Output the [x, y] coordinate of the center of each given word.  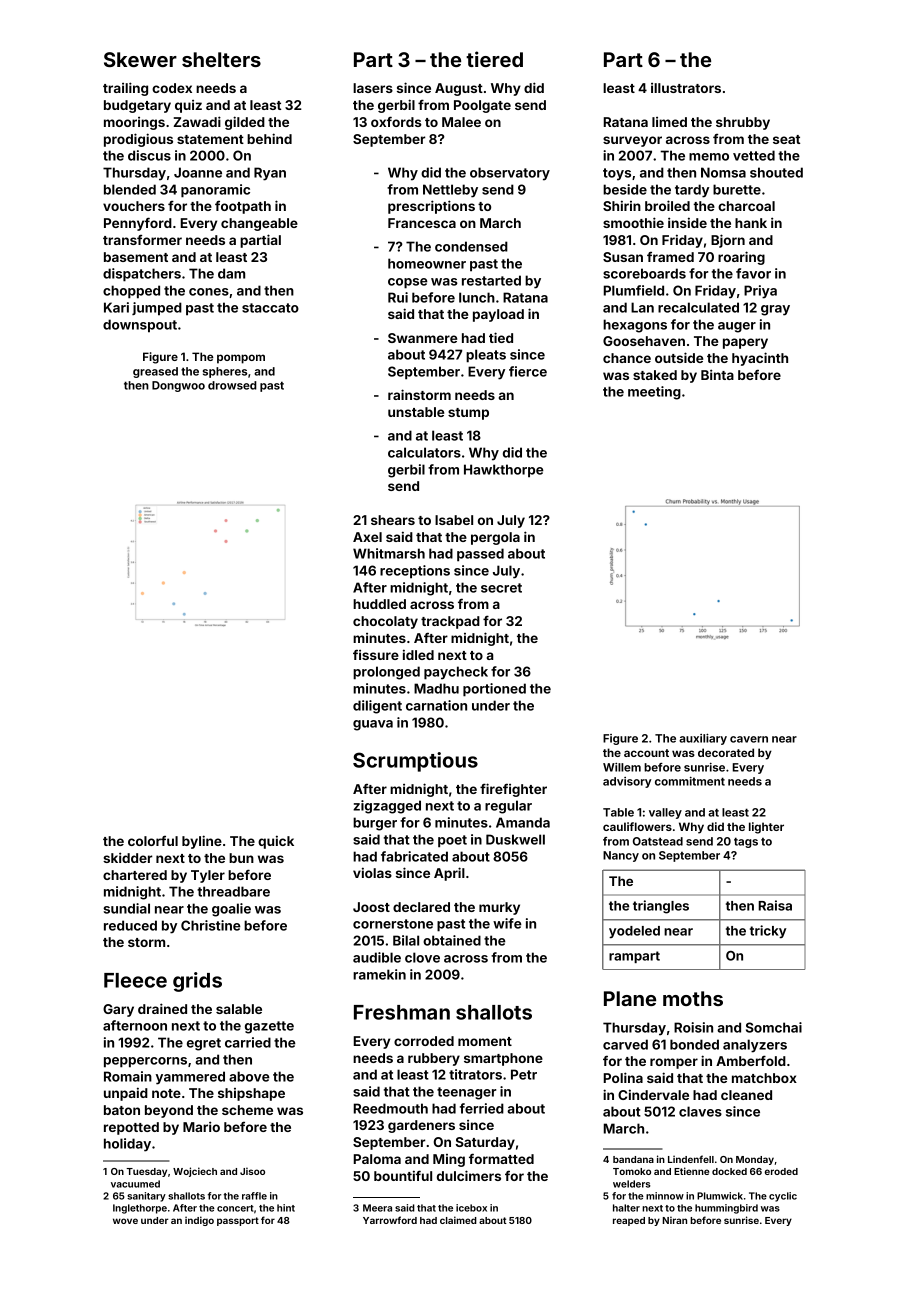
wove [125, 1221]
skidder [127, 857]
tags [746, 842]
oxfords [396, 121]
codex [172, 88]
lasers [373, 88]
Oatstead [658, 841]
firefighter [513, 790]
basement [136, 257]
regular [508, 807]
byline [202, 842]
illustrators [686, 88]
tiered [494, 59]
